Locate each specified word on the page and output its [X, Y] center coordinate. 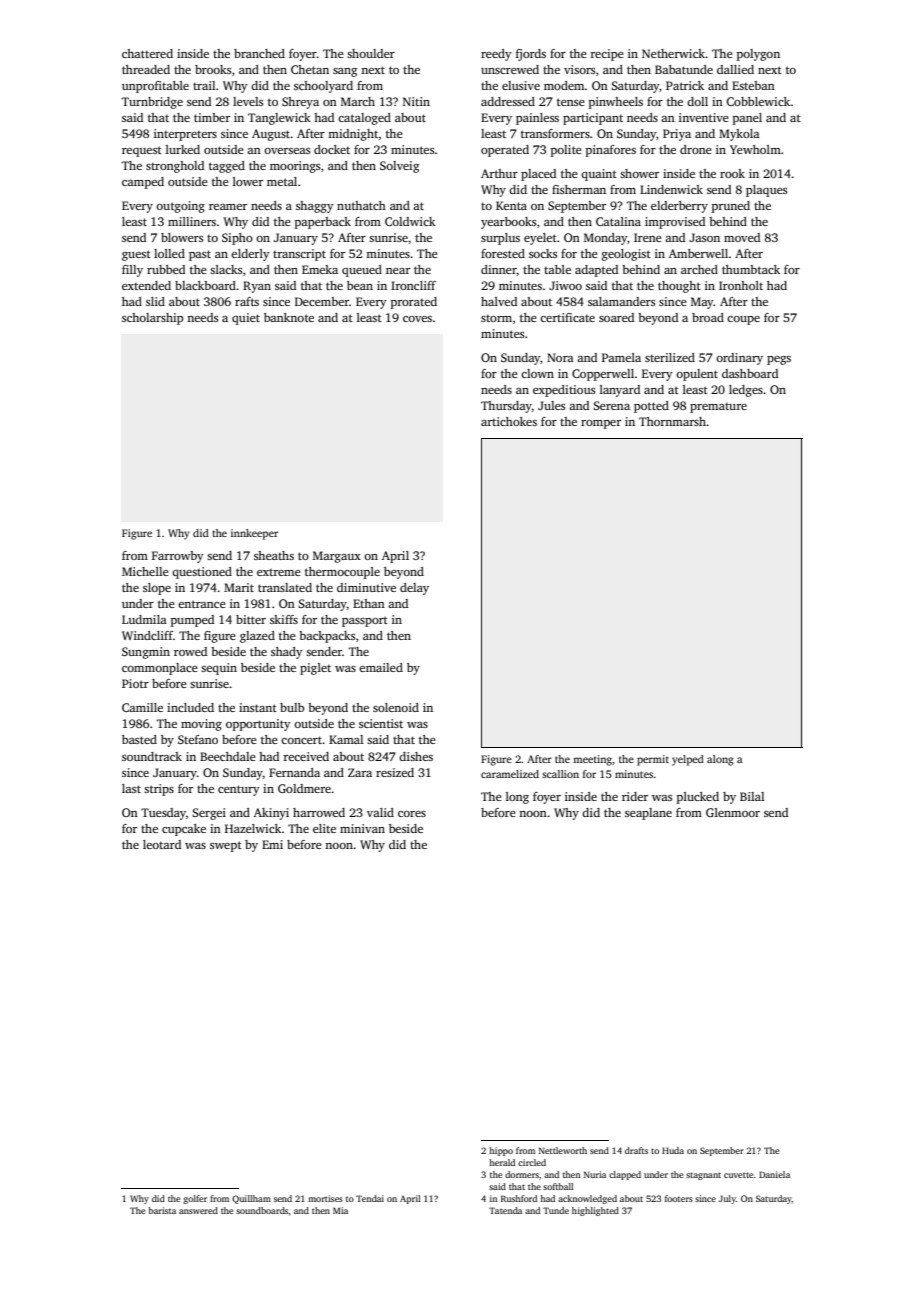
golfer [195, 1199]
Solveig [399, 167]
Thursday [506, 407]
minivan [362, 828]
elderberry [679, 207]
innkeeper [254, 534]
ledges [746, 391]
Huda [673, 1150]
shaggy [315, 207]
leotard [162, 844]
